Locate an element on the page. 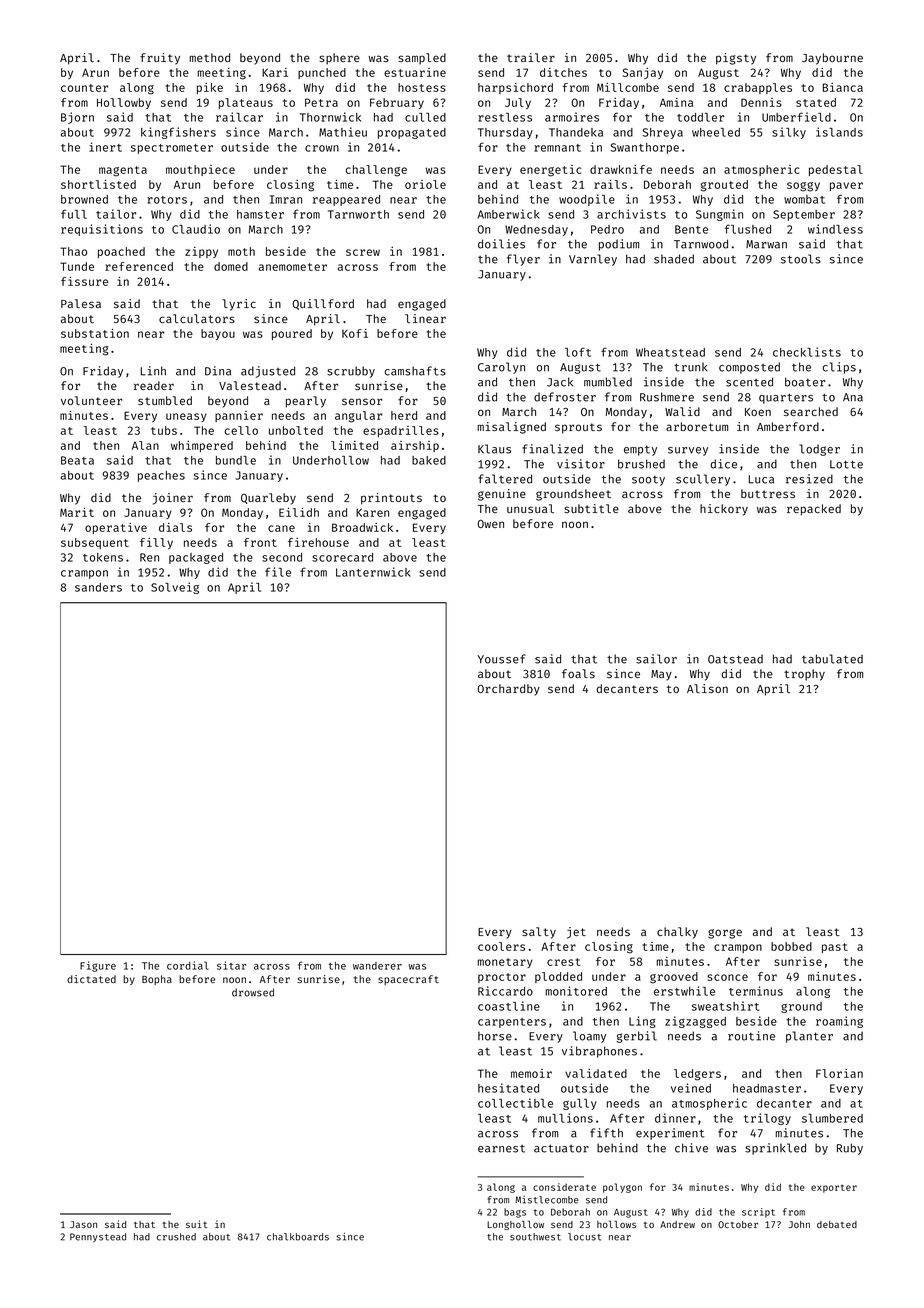  Lotte is located at coordinates (846, 464).
